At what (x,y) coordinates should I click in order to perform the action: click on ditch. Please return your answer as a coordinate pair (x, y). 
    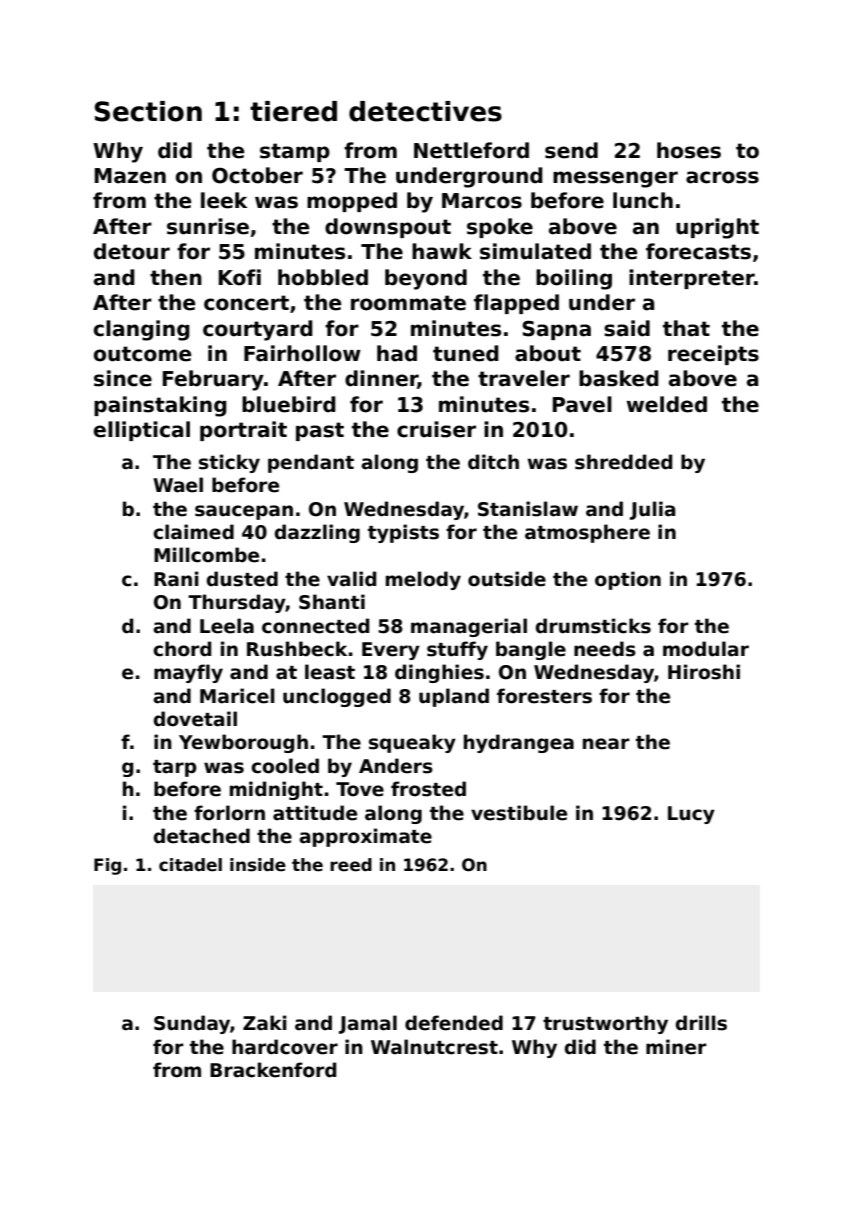
    Looking at the image, I should click on (493, 462).
